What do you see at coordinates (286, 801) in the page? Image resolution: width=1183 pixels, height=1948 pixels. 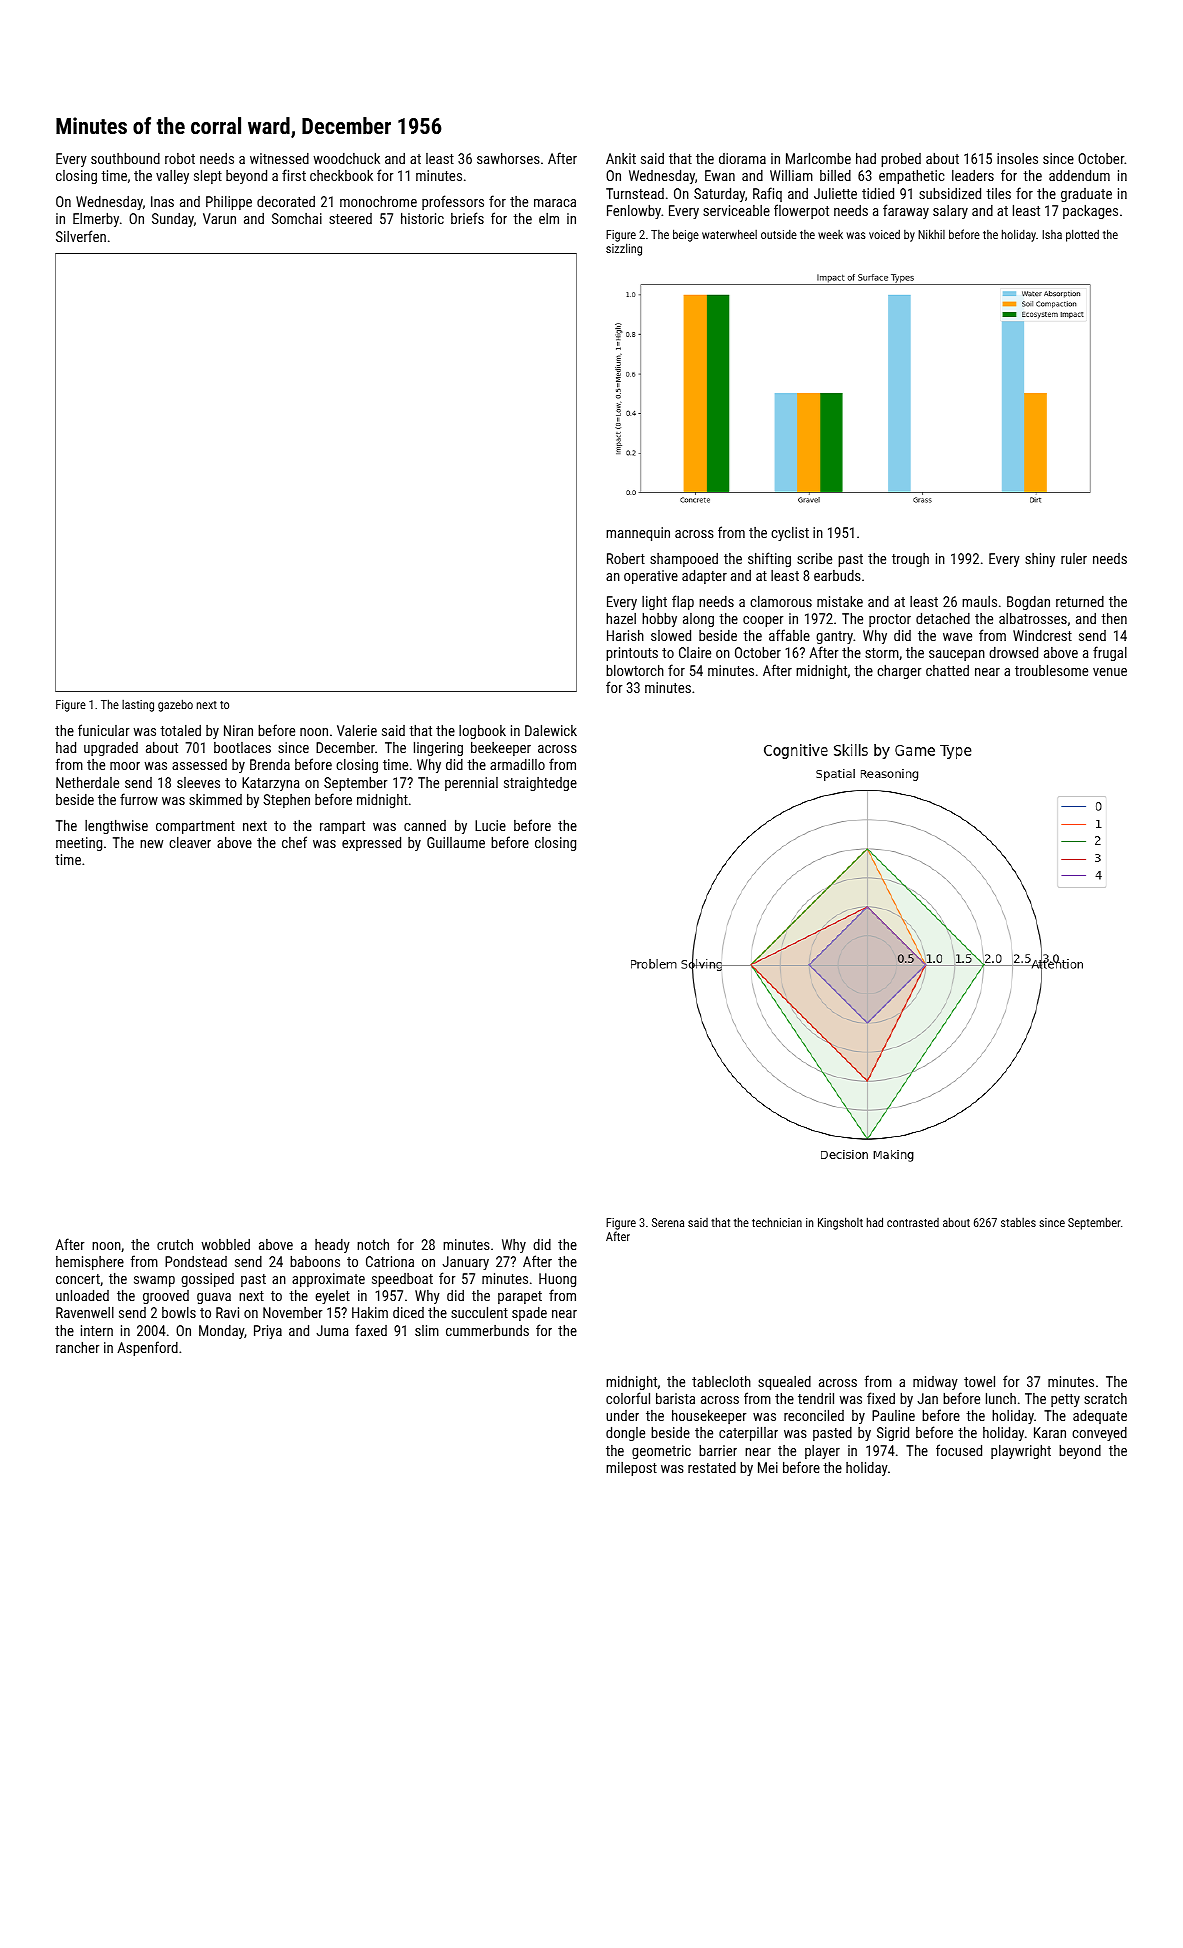 I see `Stephen` at bounding box center [286, 801].
